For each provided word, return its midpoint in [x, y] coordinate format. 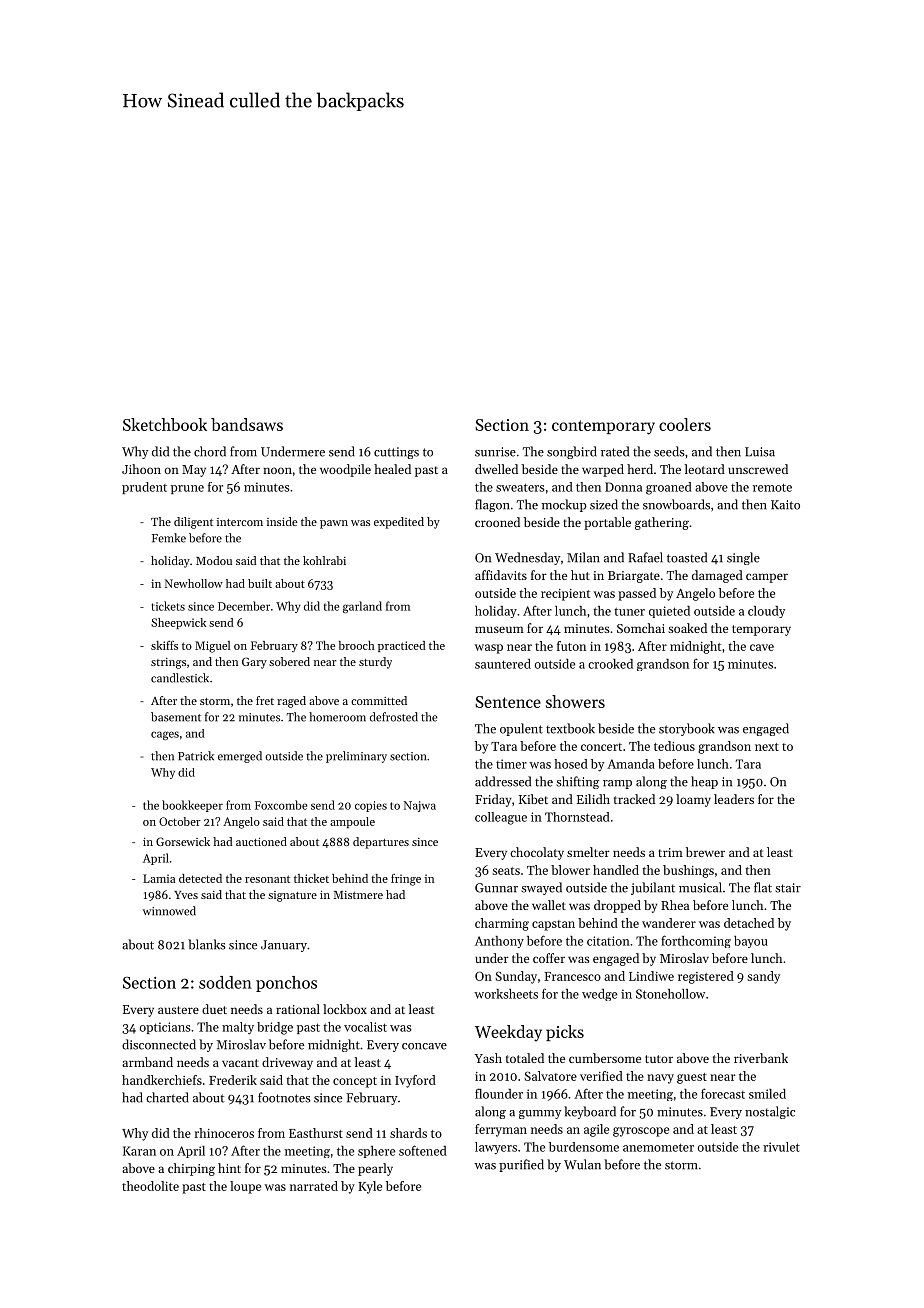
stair [788, 888]
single [743, 558]
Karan [139, 1151]
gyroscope [641, 1132]
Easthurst [316, 1133]
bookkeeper [192, 806]
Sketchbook [165, 424]
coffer [549, 958]
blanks [207, 944]
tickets [168, 606]
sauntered [503, 664]
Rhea [675, 905]
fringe [406, 880]
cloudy [766, 612]
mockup [564, 505]
